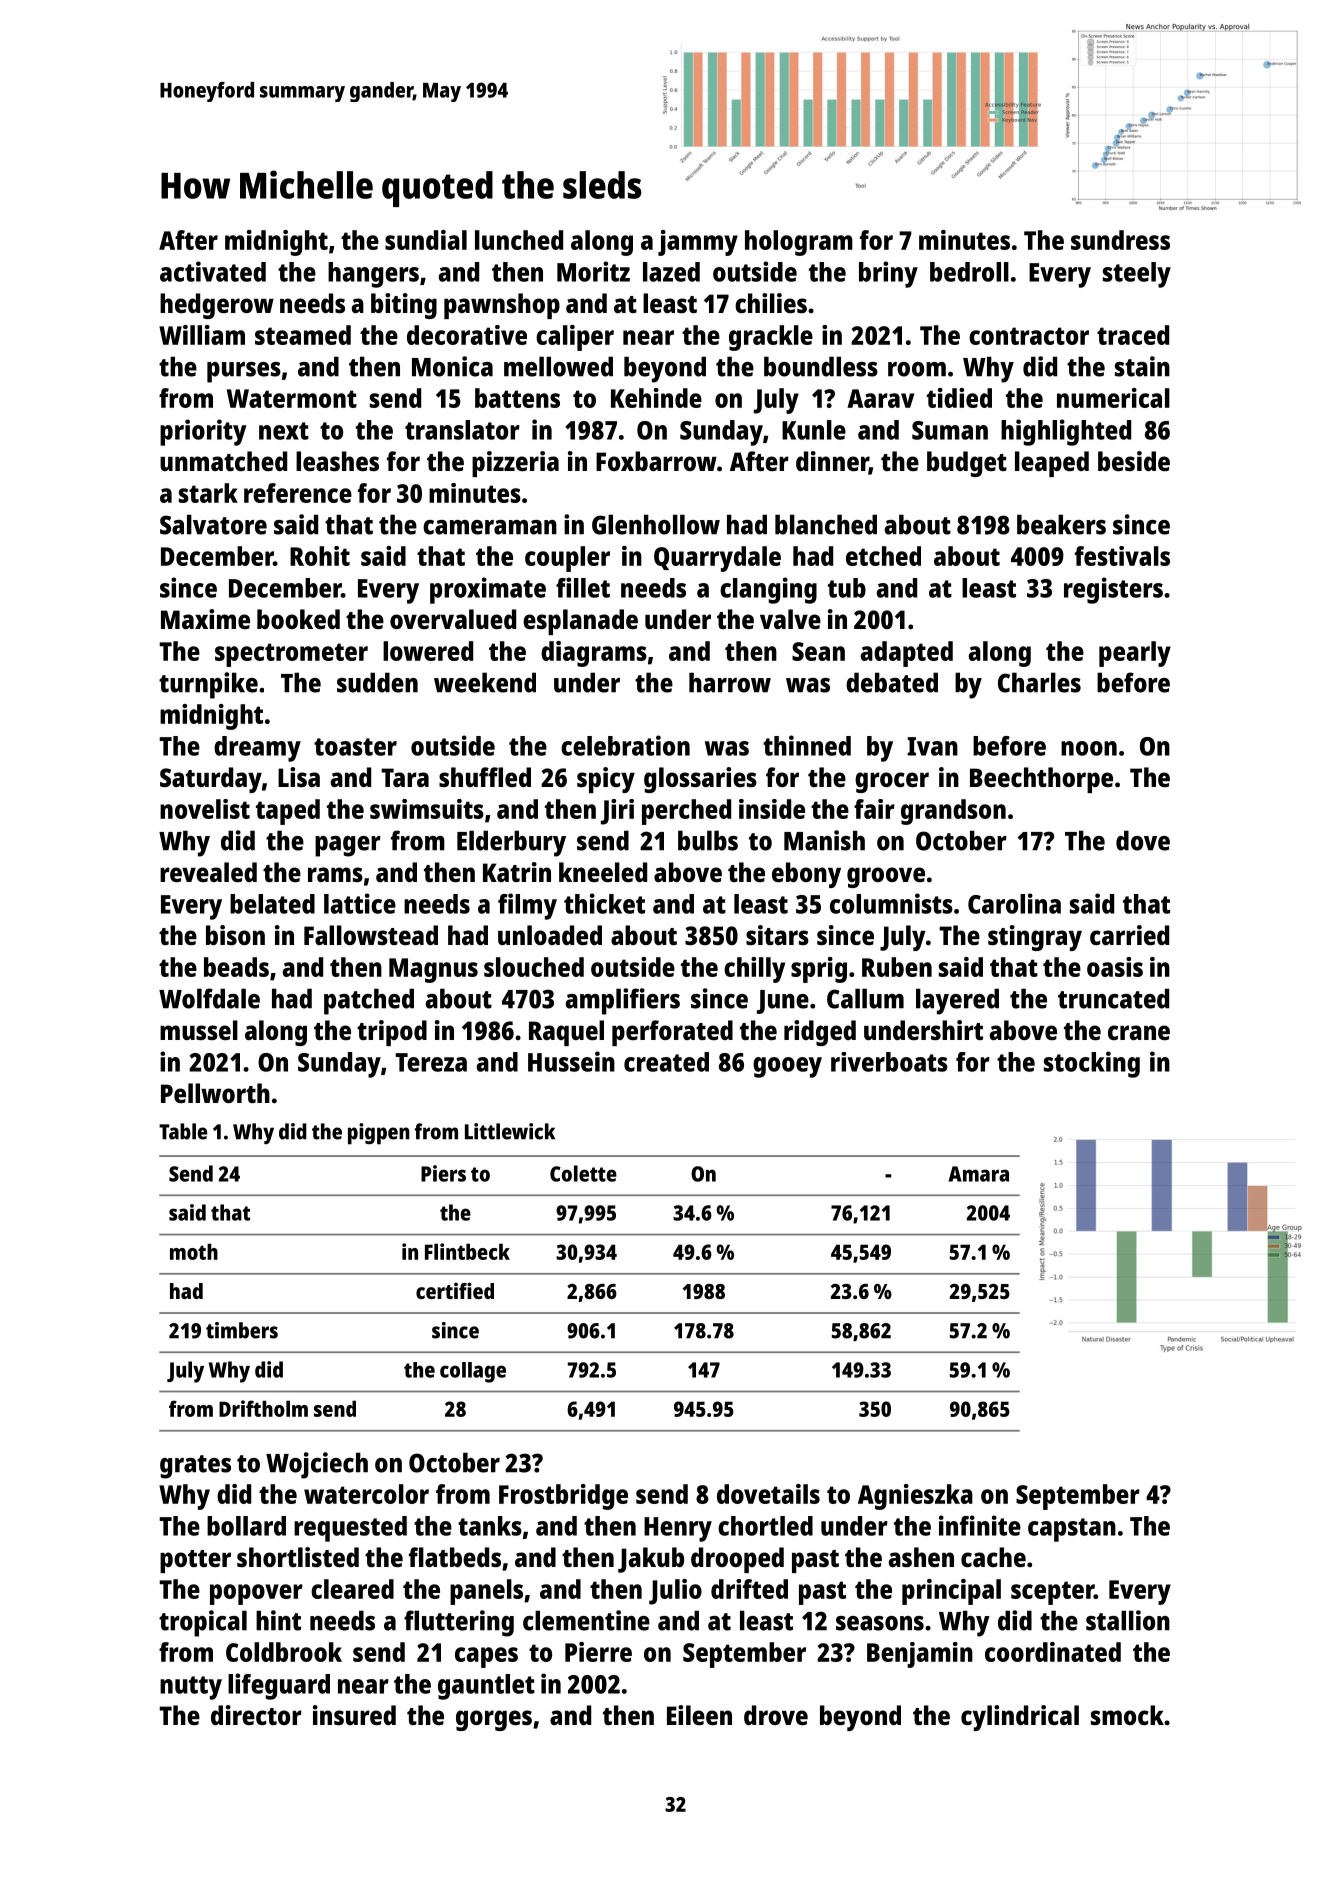  Describe the element at coordinates (622, 1001) in the document. I see `amplifiers` at that location.
